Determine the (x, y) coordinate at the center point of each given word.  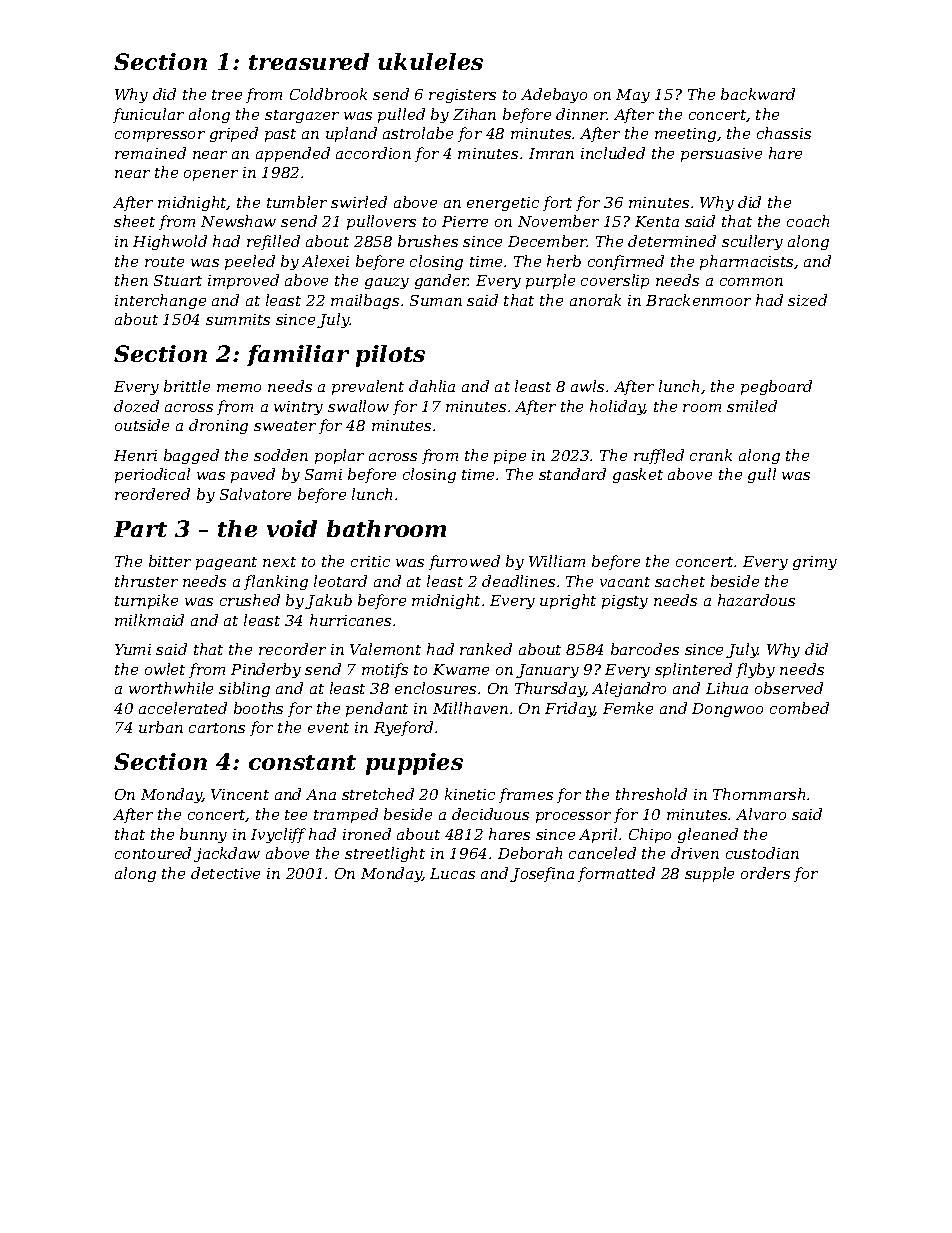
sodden (281, 455)
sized (807, 300)
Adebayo (554, 95)
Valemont (385, 649)
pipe (510, 457)
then (131, 280)
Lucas (452, 873)
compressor (160, 136)
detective (225, 873)
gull (762, 475)
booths (258, 708)
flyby (755, 670)
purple (550, 281)
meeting (685, 135)
